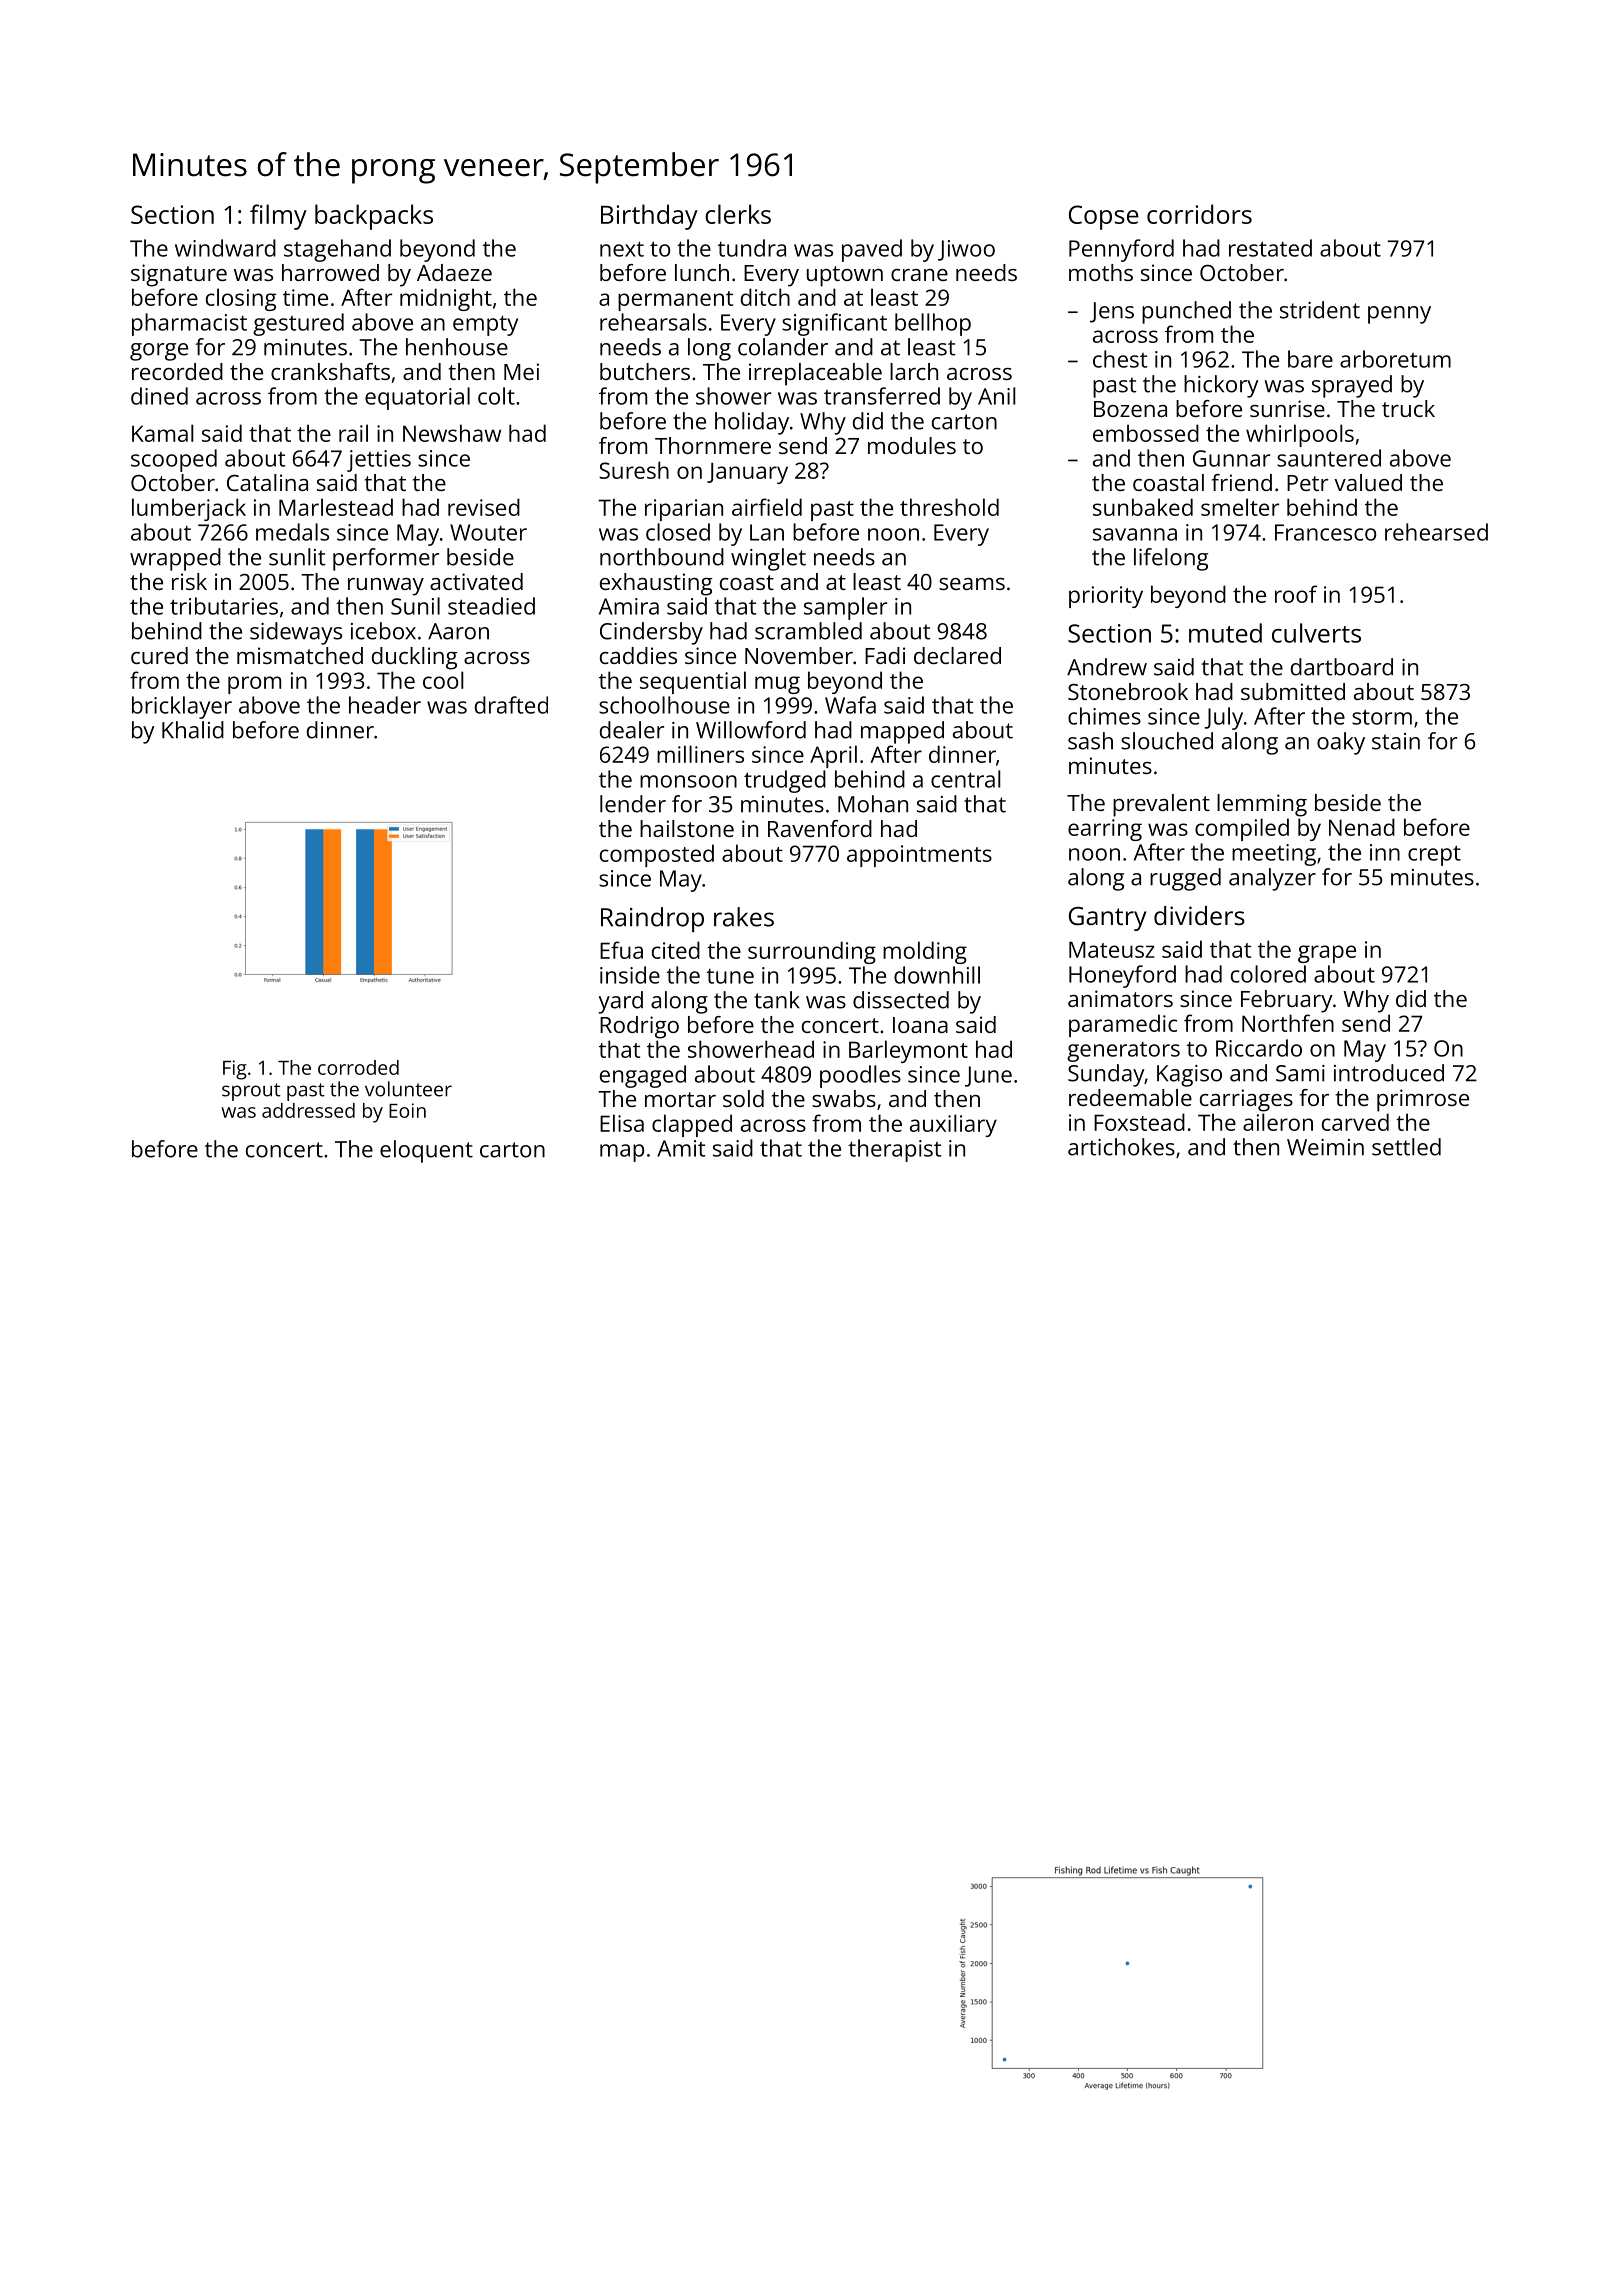  I want to click on Raindrop, so click(652, 920).
